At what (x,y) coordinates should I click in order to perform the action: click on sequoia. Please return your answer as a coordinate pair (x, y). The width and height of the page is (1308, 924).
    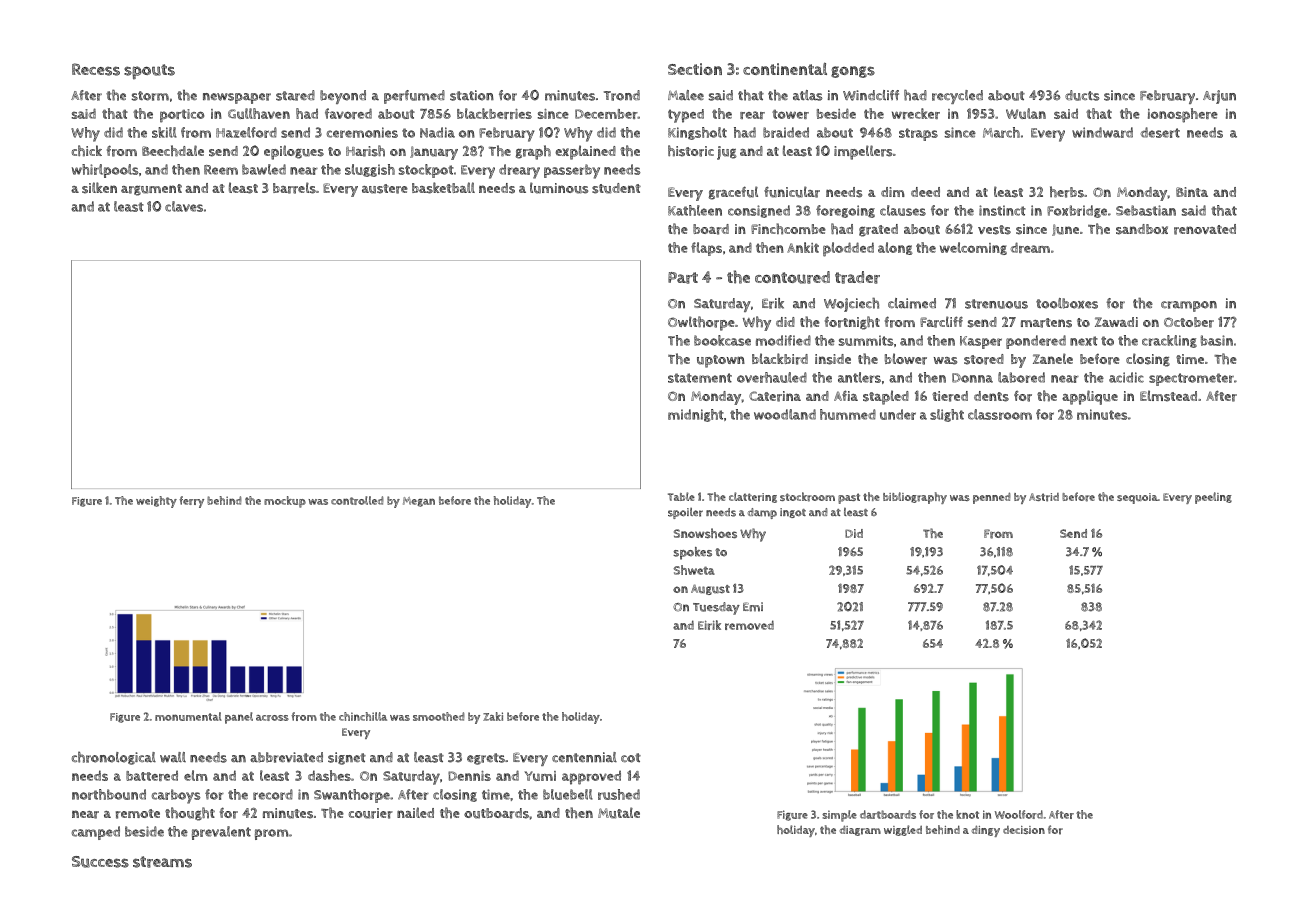
    Looking at the image, I should click on (1137, 498).
